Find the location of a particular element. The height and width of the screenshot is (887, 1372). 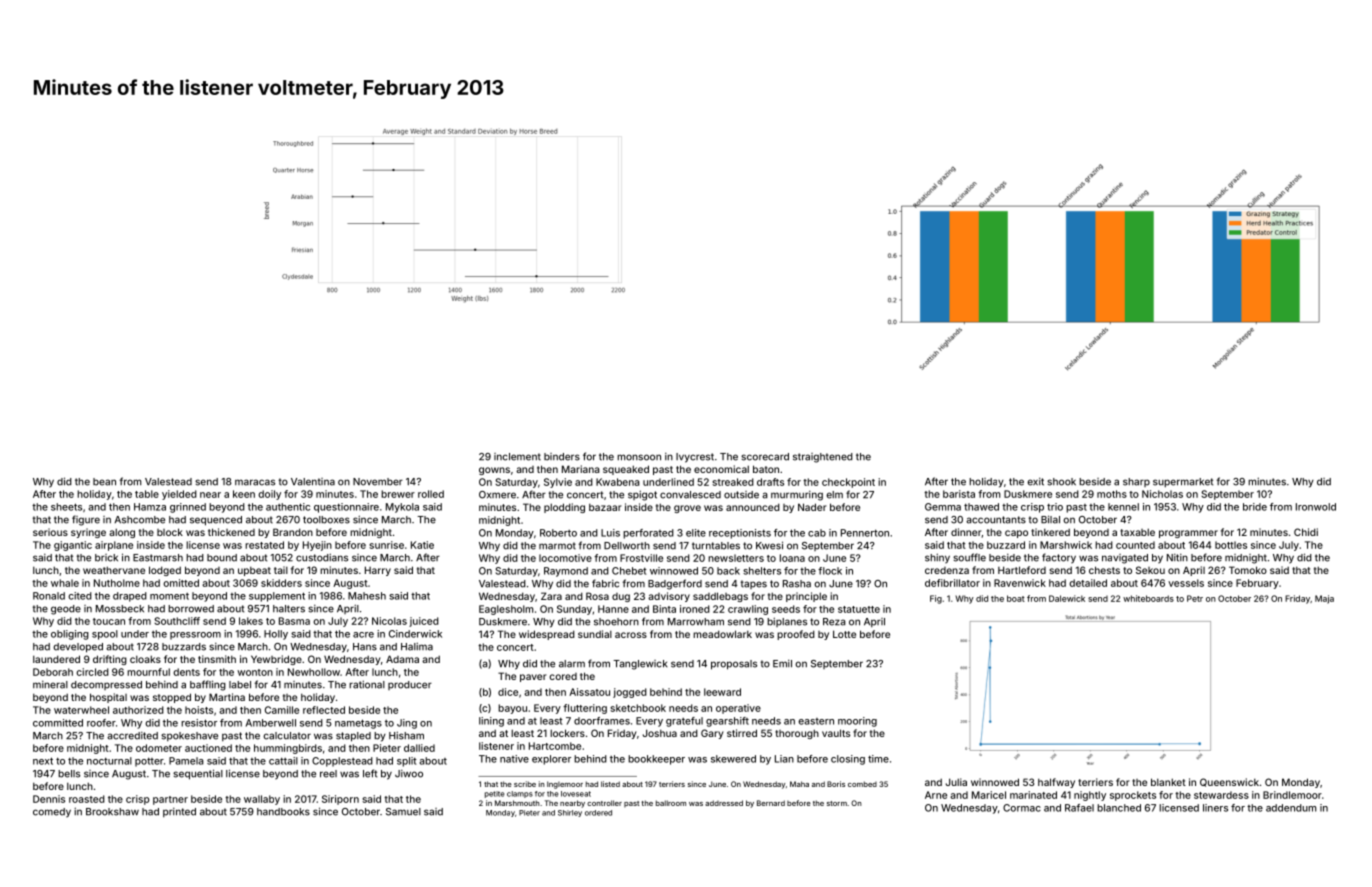

sheets is located at coordinates (66, 507).
